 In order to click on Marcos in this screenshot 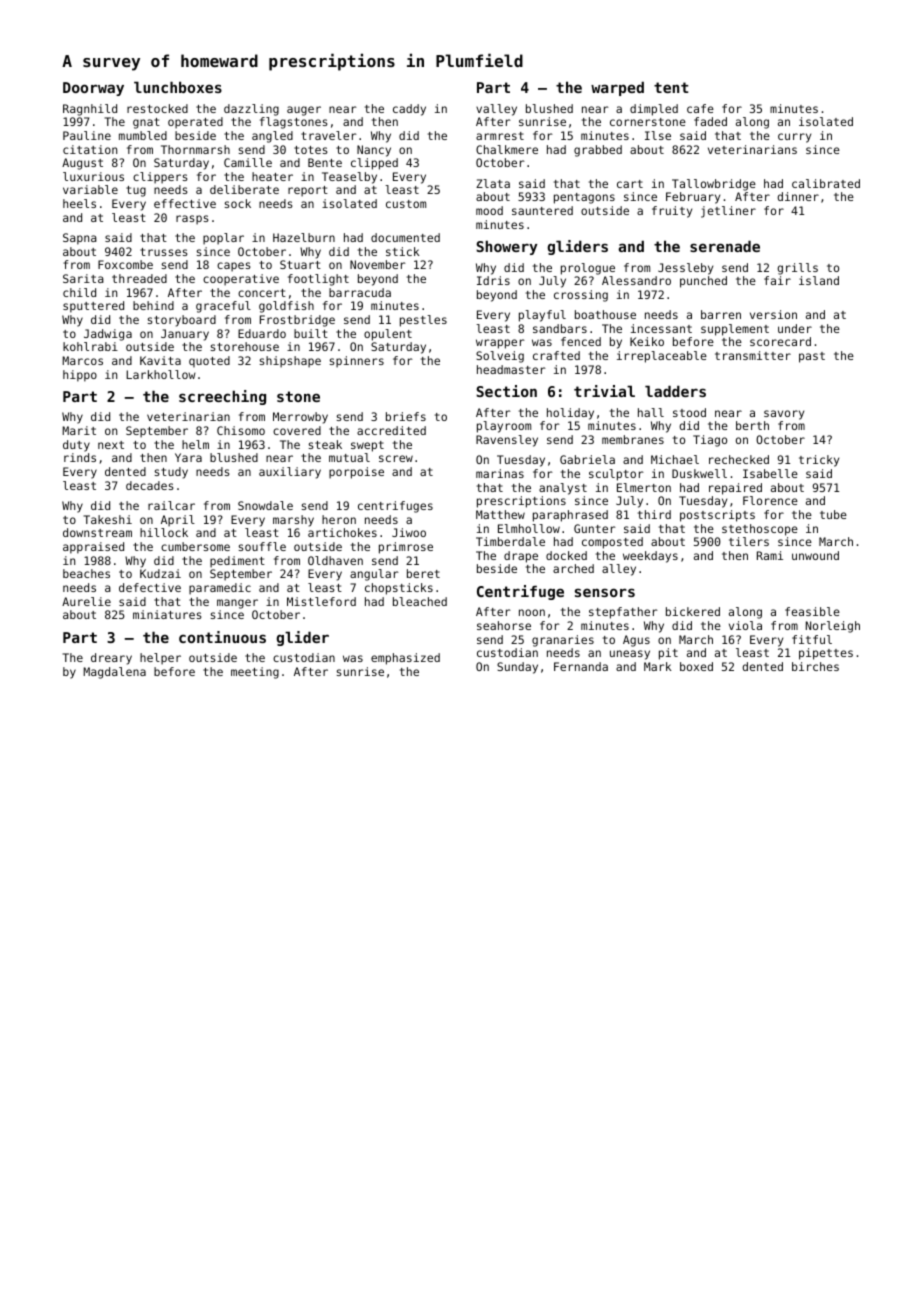, I will do `click(82, 360)`.
